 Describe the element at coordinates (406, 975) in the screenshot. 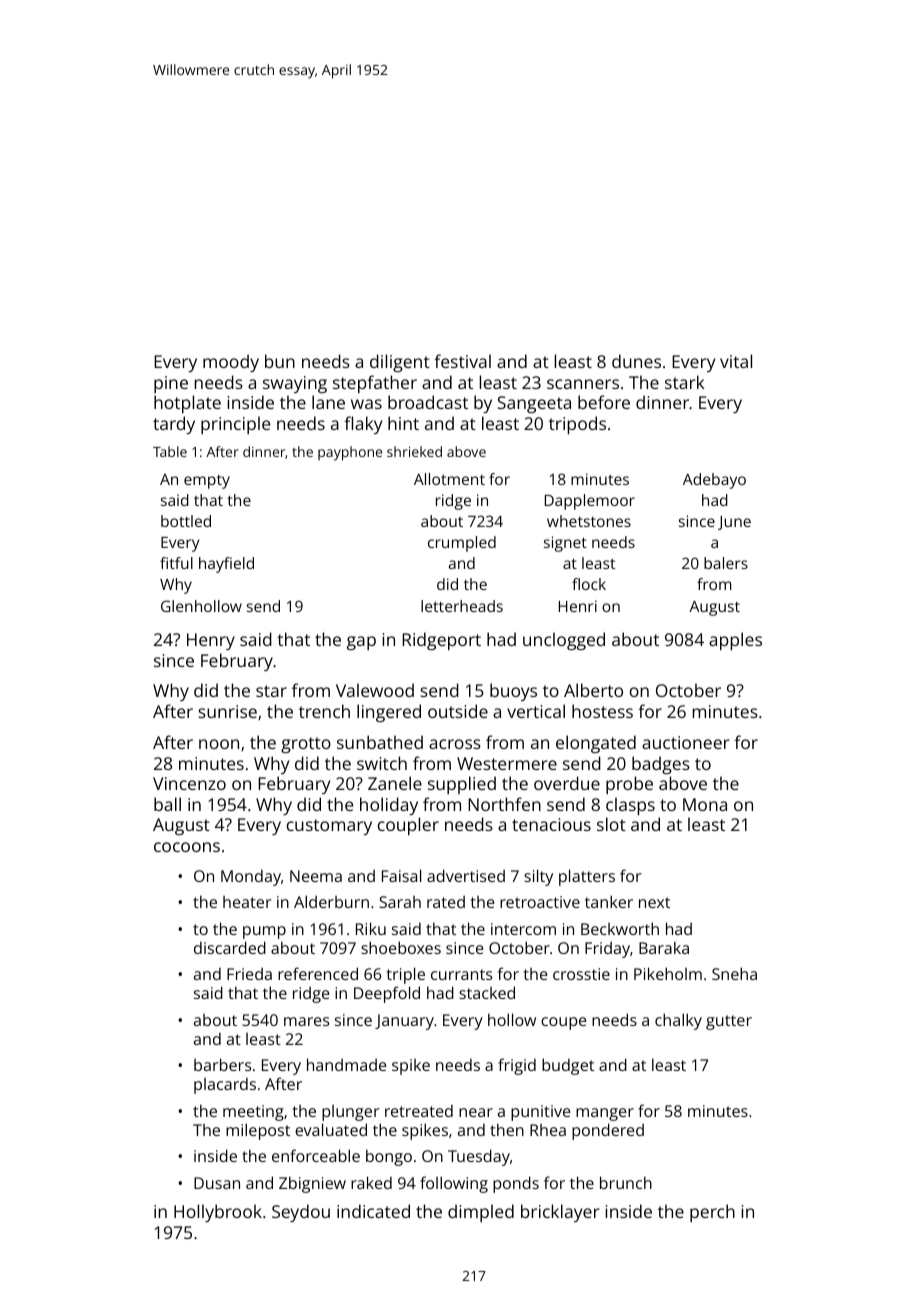

I see `triple` at that location.
